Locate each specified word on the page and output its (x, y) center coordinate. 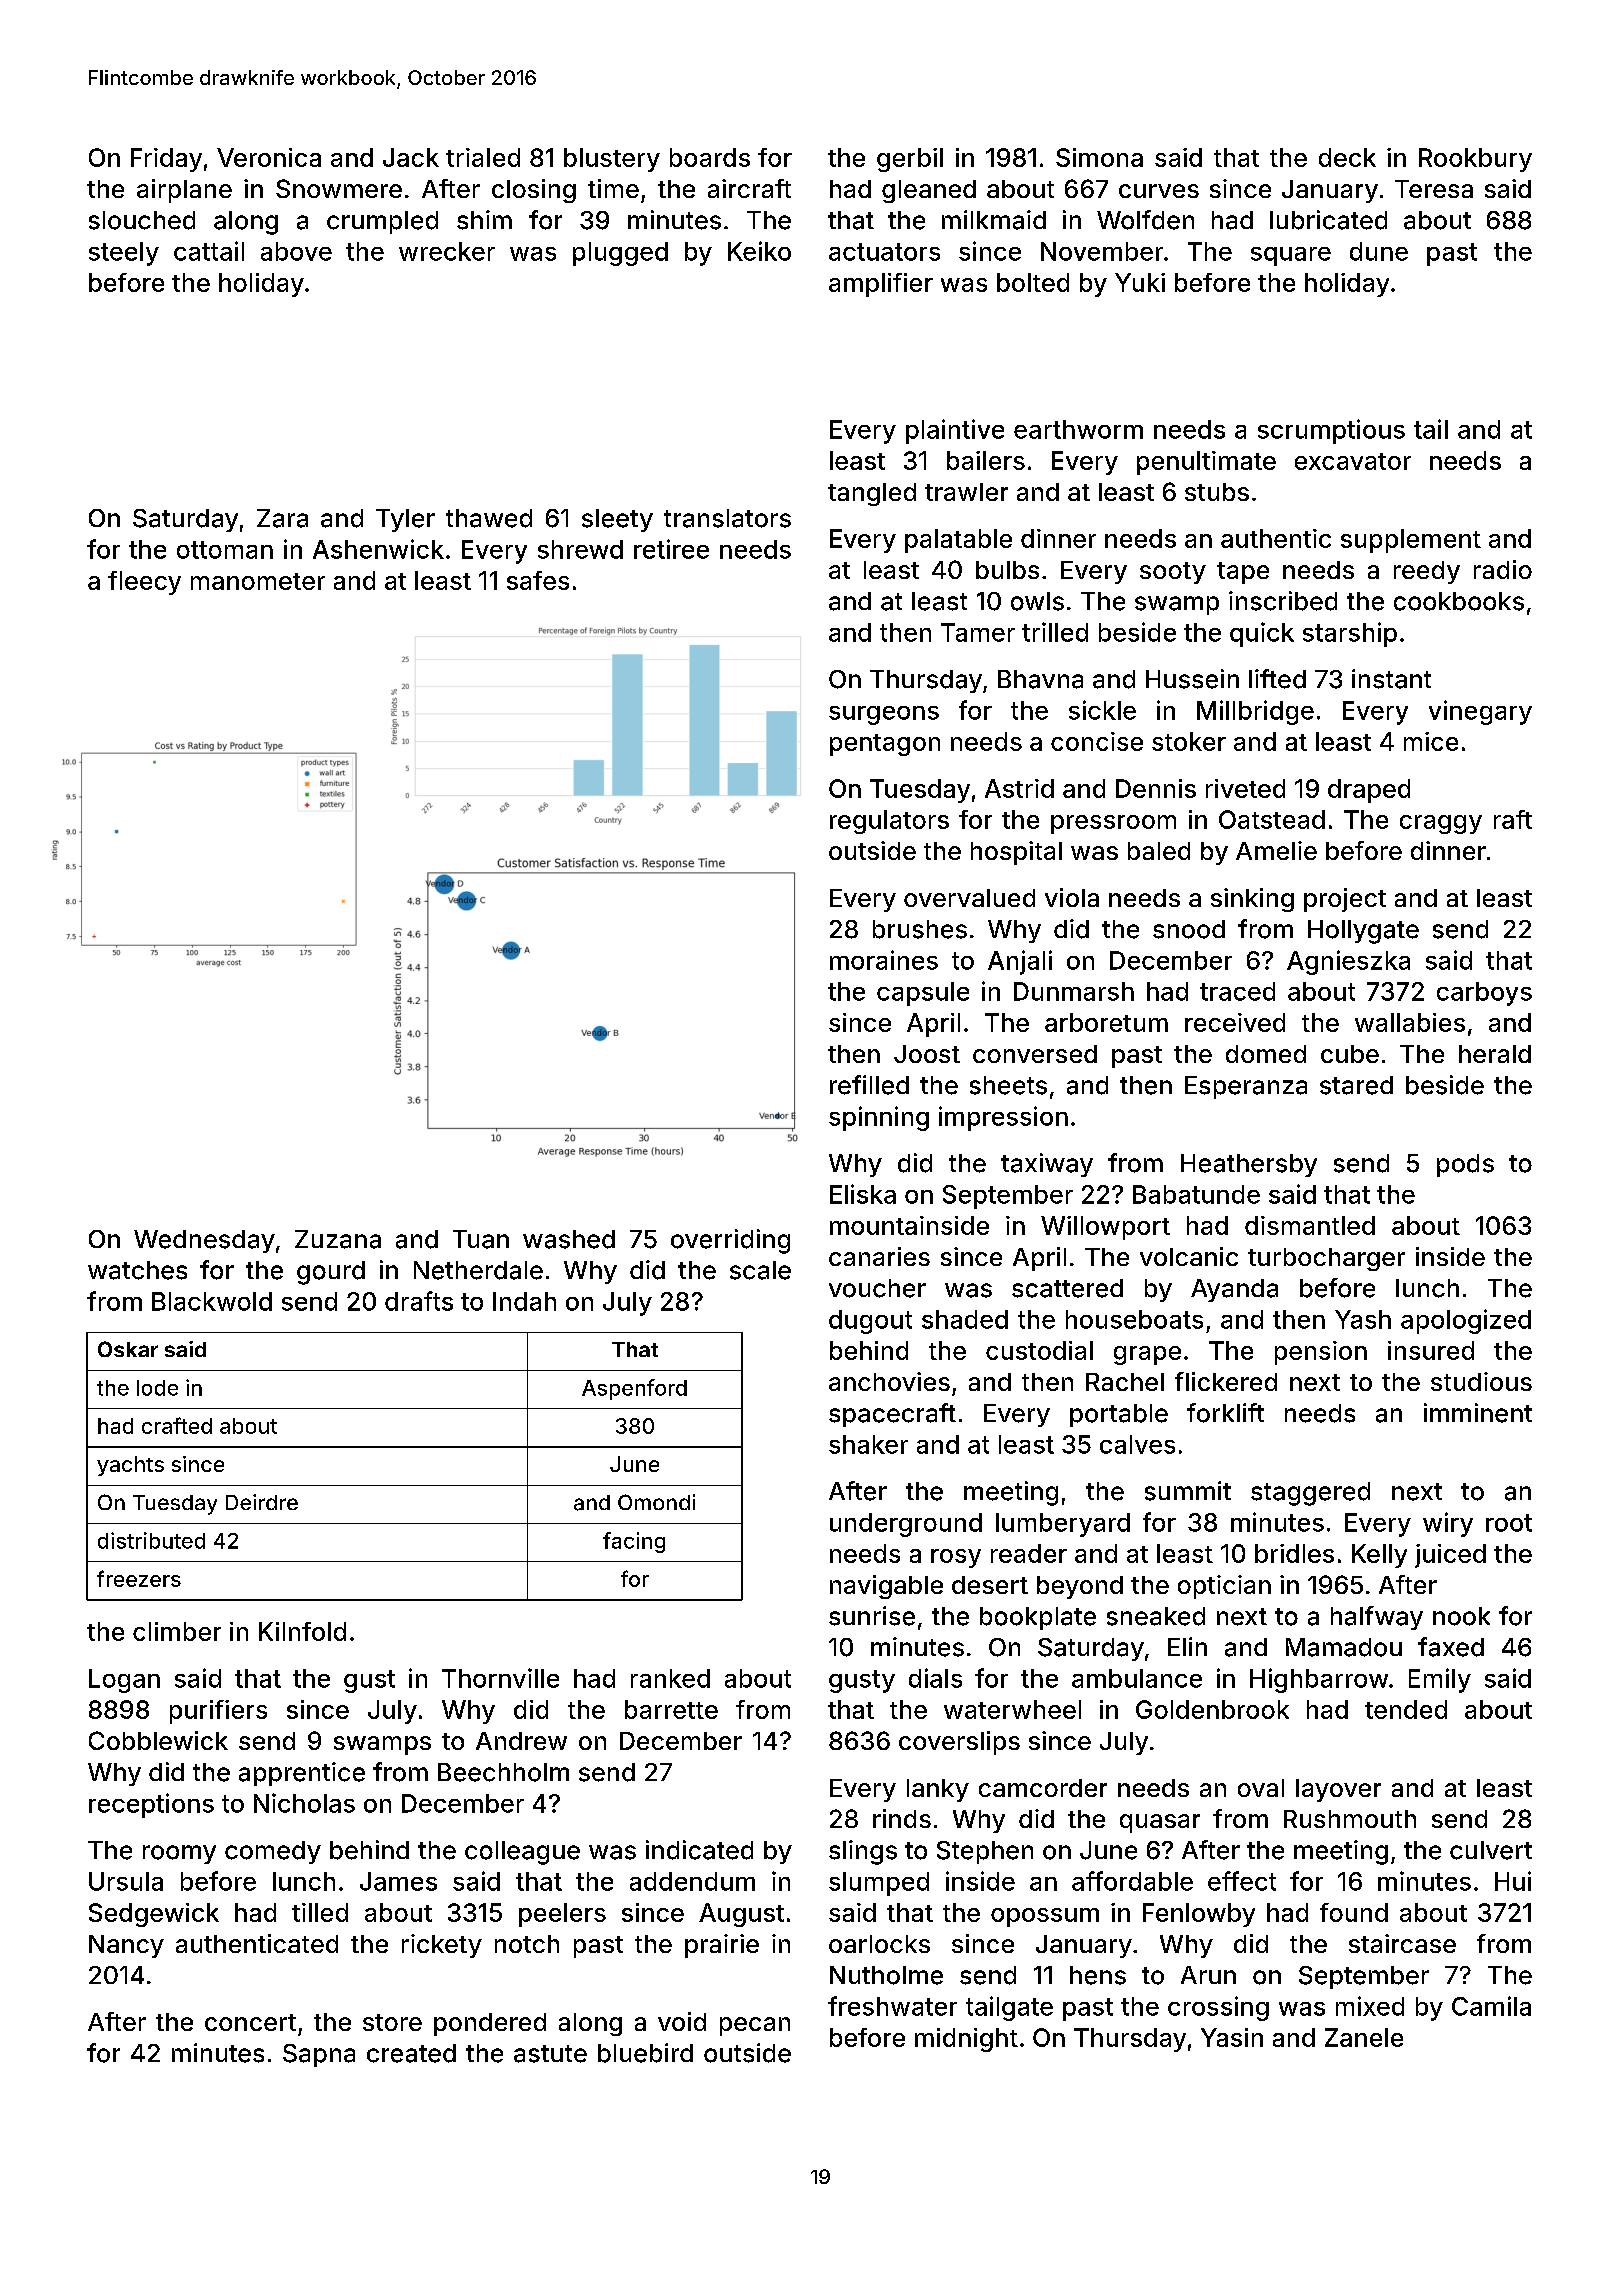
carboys (1484, 994)
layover (1338, 1790)
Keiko (759, 251)
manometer (258, 581)
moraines (884, 960)
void (682, 2021)
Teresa (1434, 189)
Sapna (319, 2055)
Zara (282, 518)
